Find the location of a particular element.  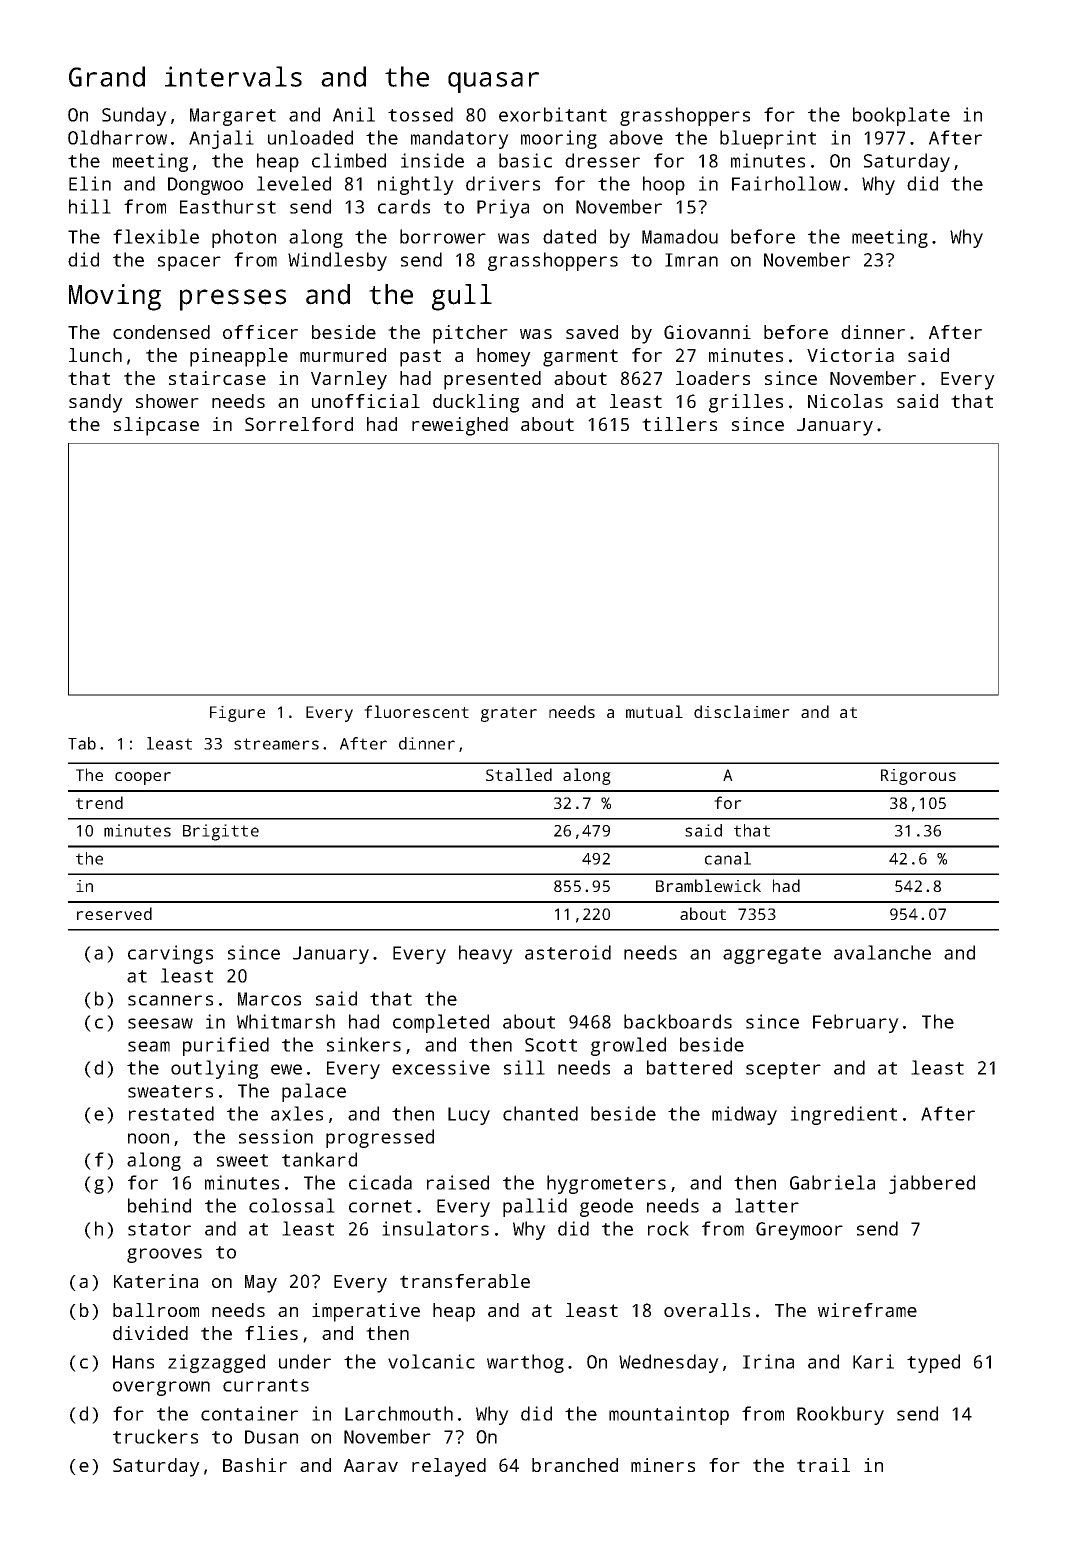

avalanche is located at coordinates (882, 952).
